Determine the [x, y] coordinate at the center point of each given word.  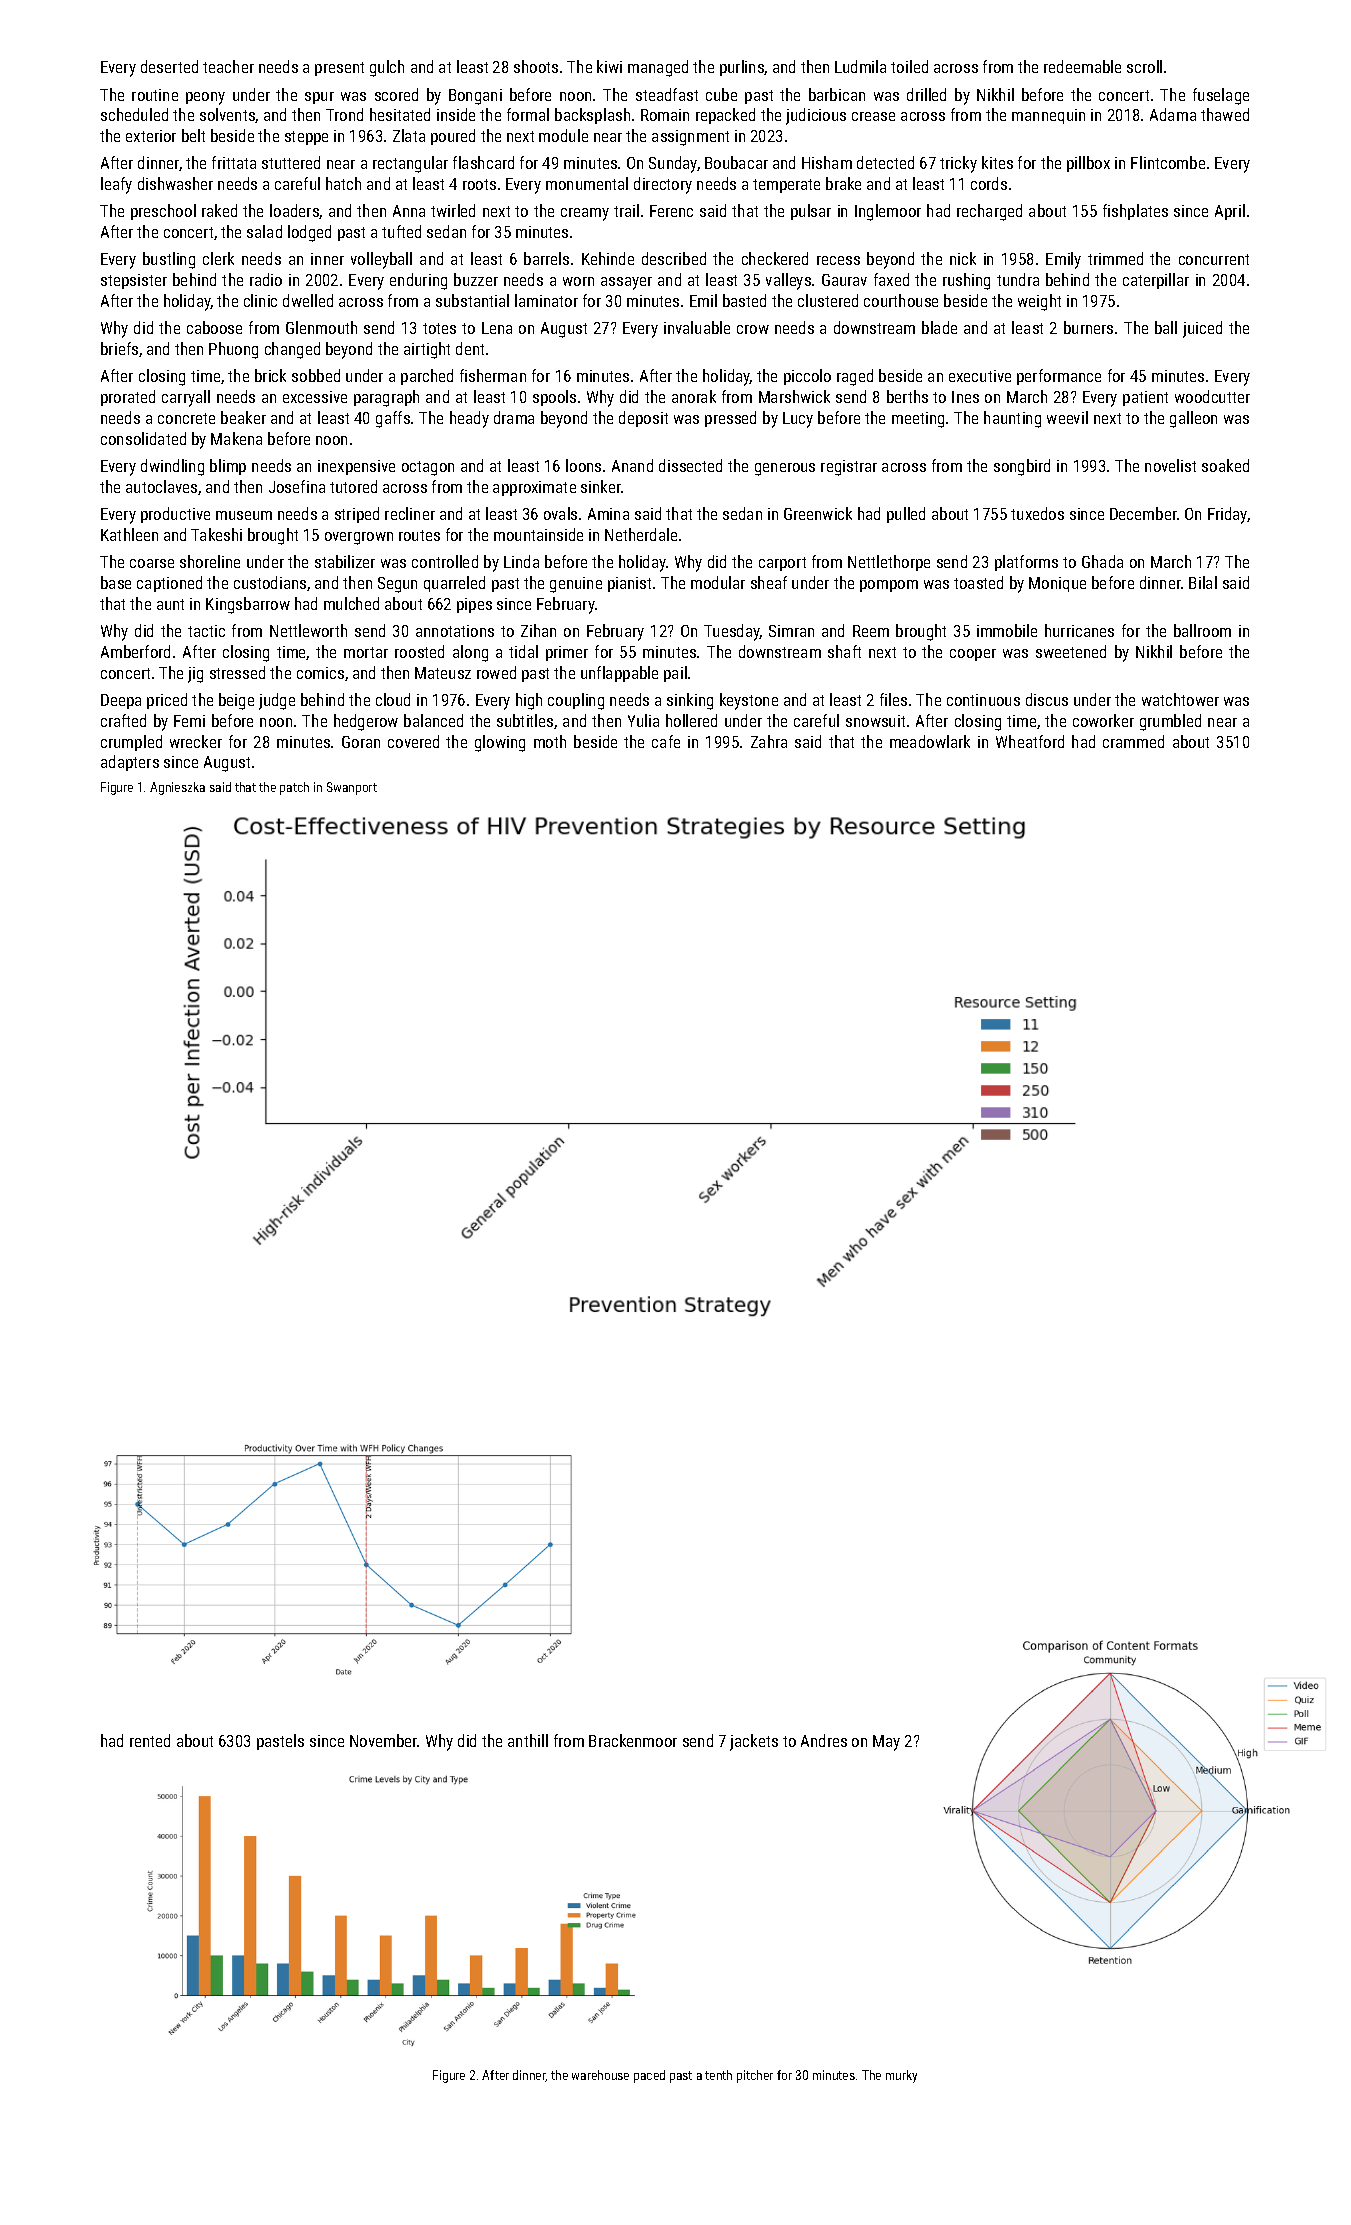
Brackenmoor [633, 1740]
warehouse [600, 2075]
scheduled [134, 114]
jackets [754, 1742]
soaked [1225, 465]
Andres [824, 1740]
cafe [666, 741]
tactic [206, 631]
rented [150, 1740]
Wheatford [1030, 741]
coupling [576, 701]
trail [626, 210]
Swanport [352, 788]
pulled [906, 515]
